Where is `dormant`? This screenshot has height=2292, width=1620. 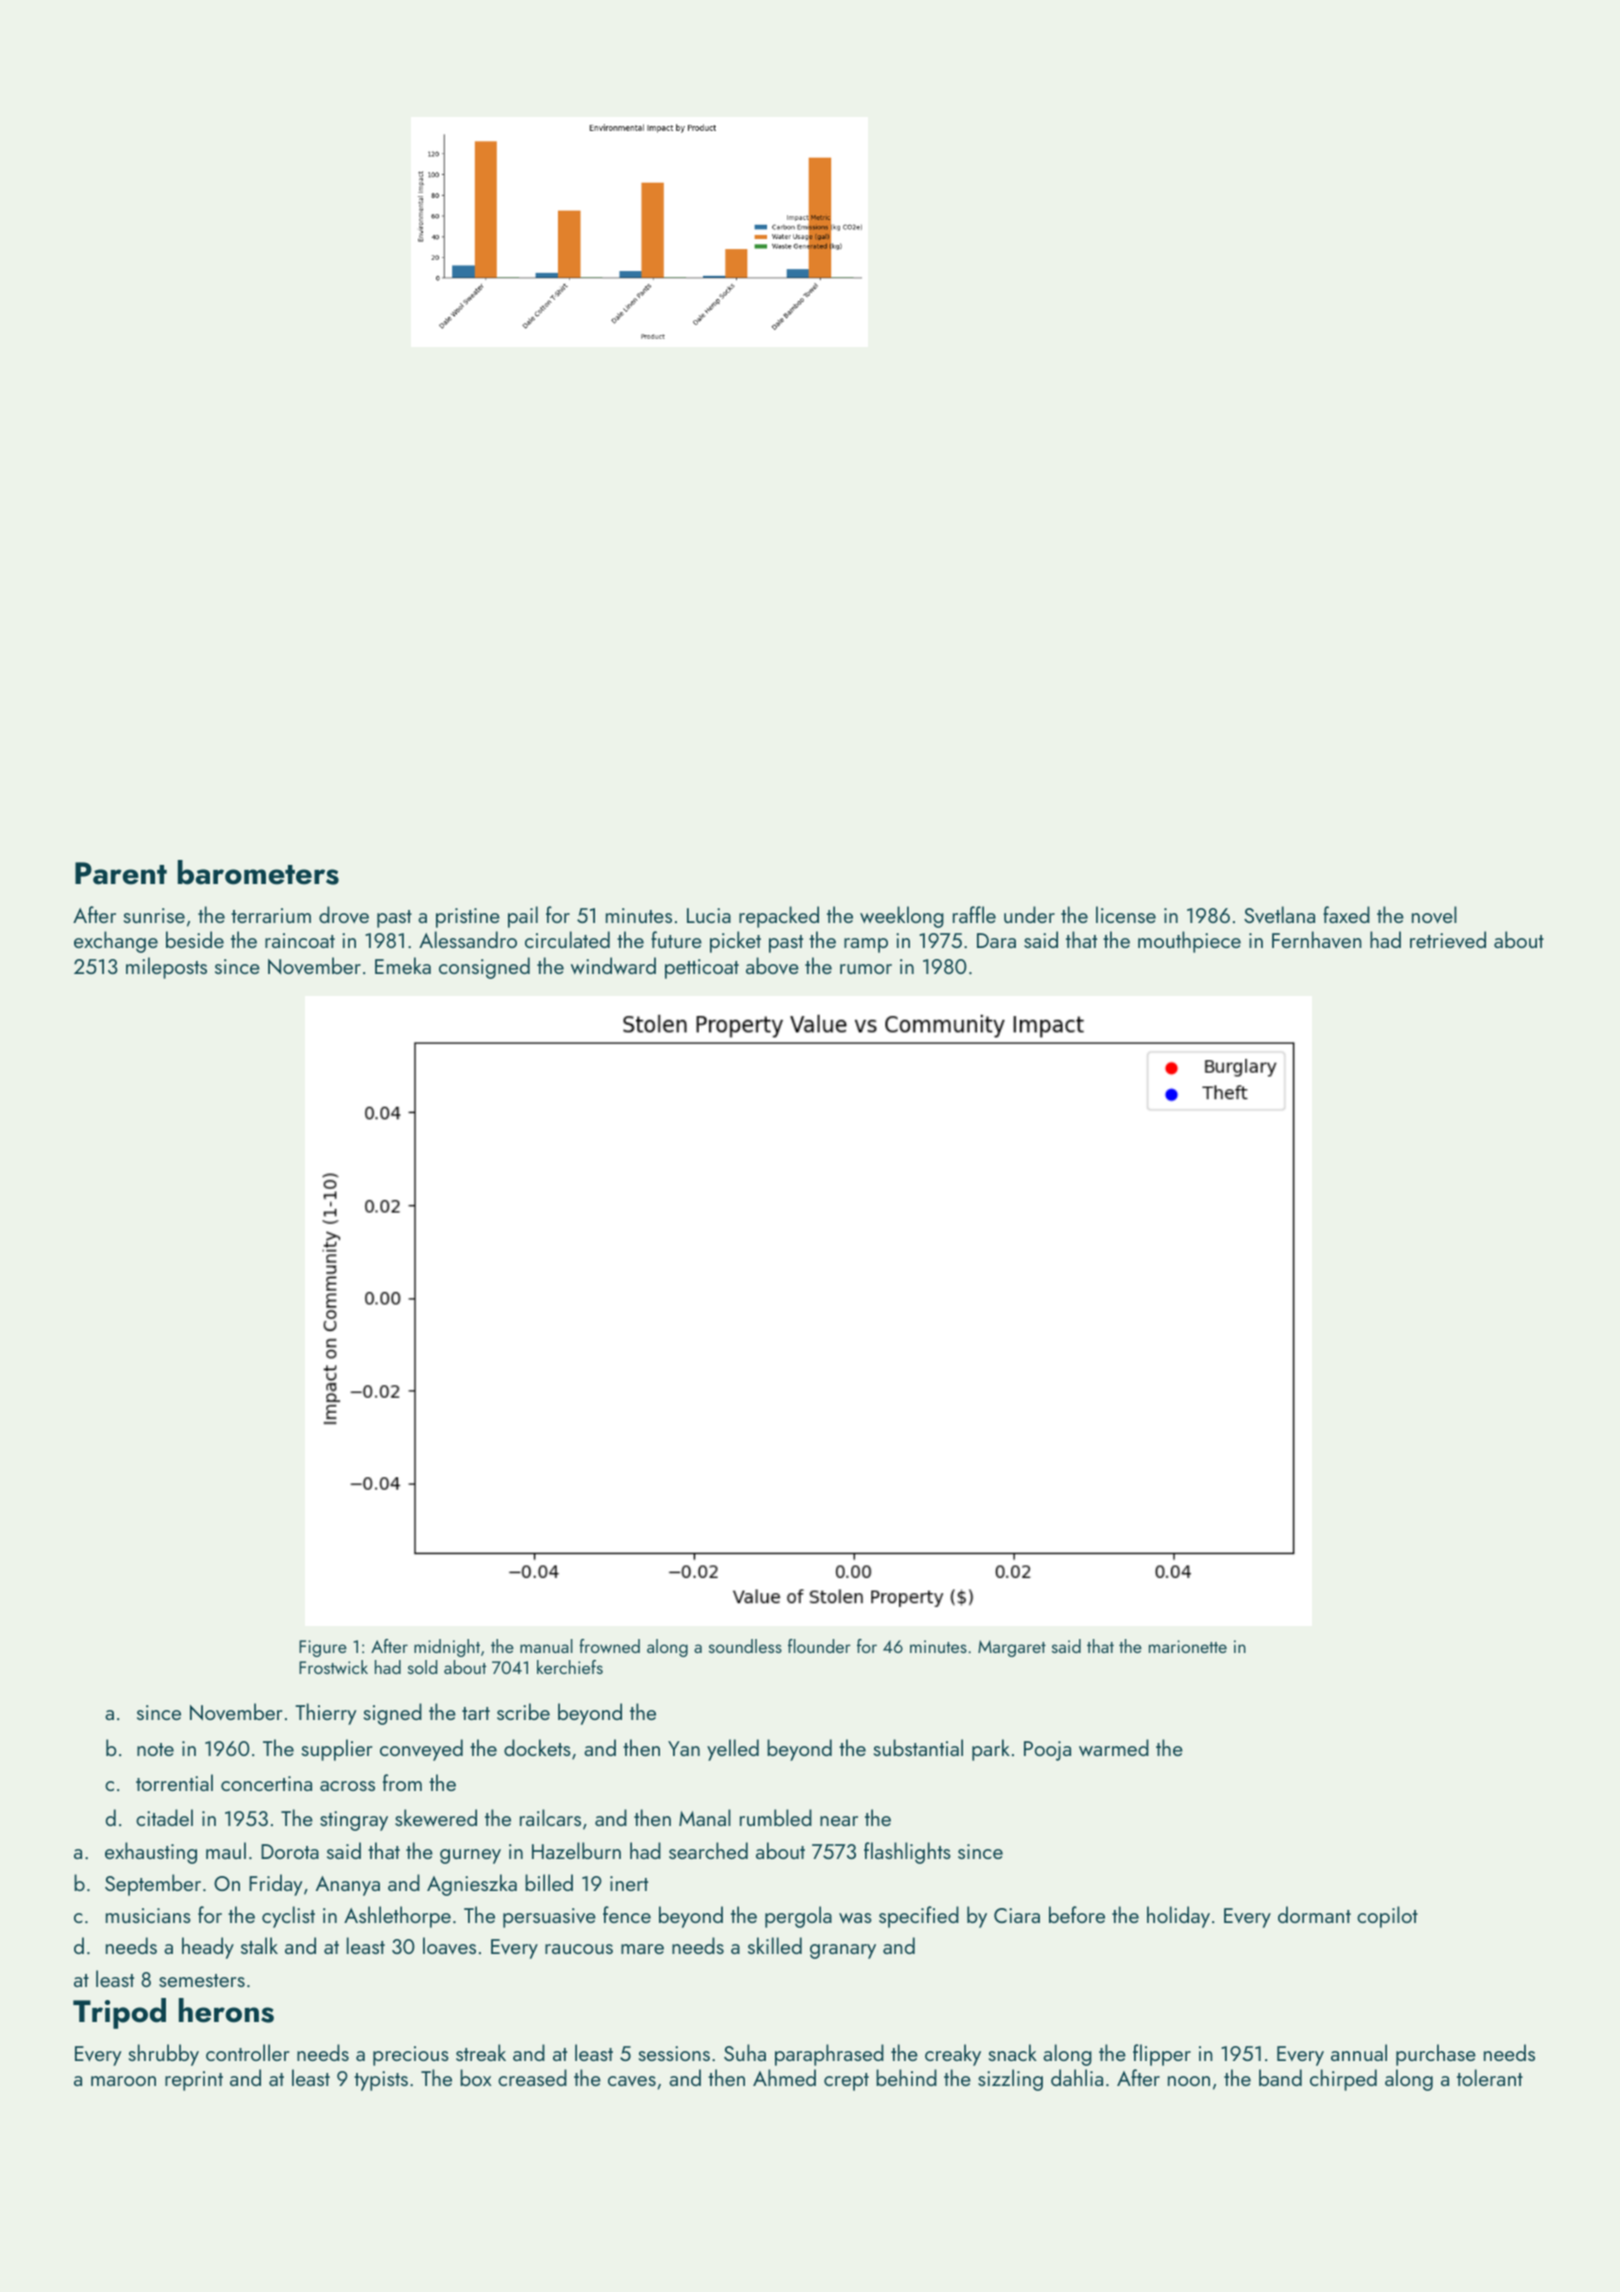
dormant is located at coordinates (1314, 1914).
